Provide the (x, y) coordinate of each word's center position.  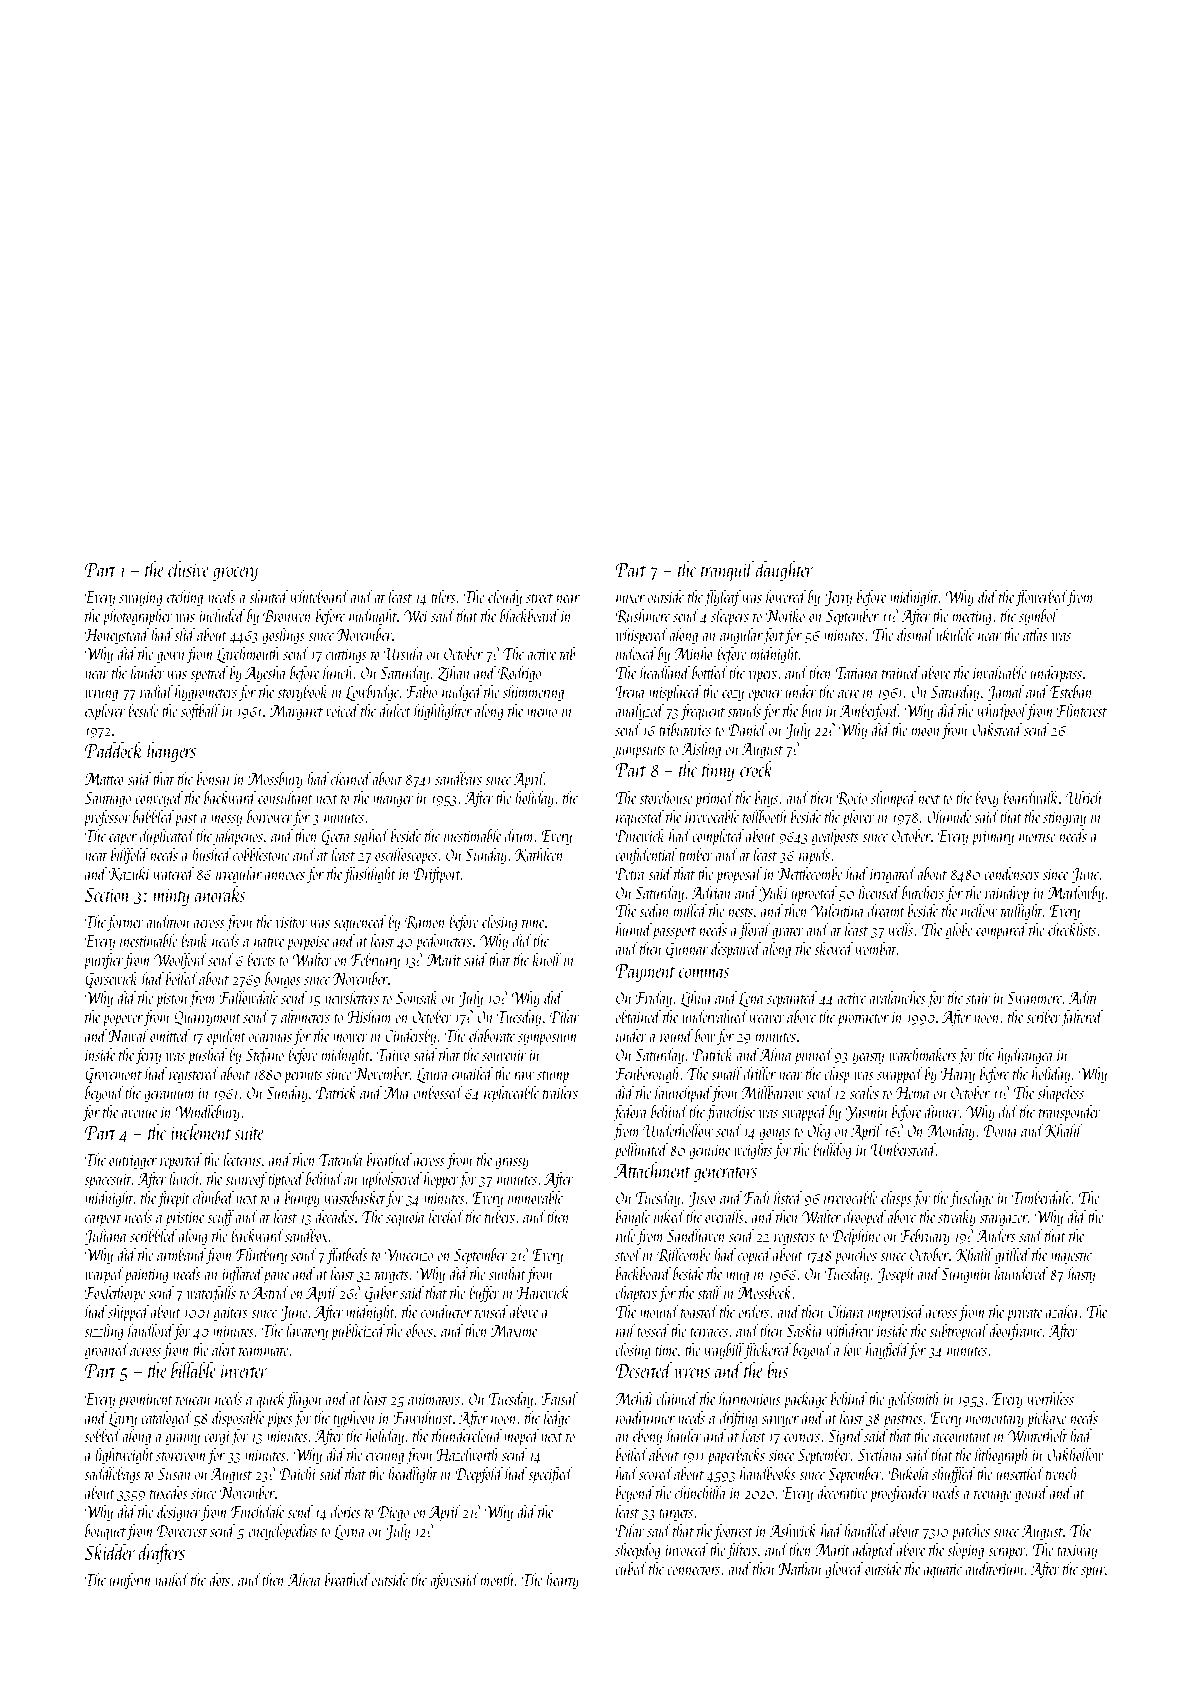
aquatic (943, 1571)
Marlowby (1076, 894)
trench (1061, 1473)
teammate (264, 1351)
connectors (693, 1570)
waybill (724, 1351)
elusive (189, 569)
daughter (784, 571)
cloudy (505, 598)
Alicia (304, 1579)
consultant (285, 797)
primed (714, 799)
